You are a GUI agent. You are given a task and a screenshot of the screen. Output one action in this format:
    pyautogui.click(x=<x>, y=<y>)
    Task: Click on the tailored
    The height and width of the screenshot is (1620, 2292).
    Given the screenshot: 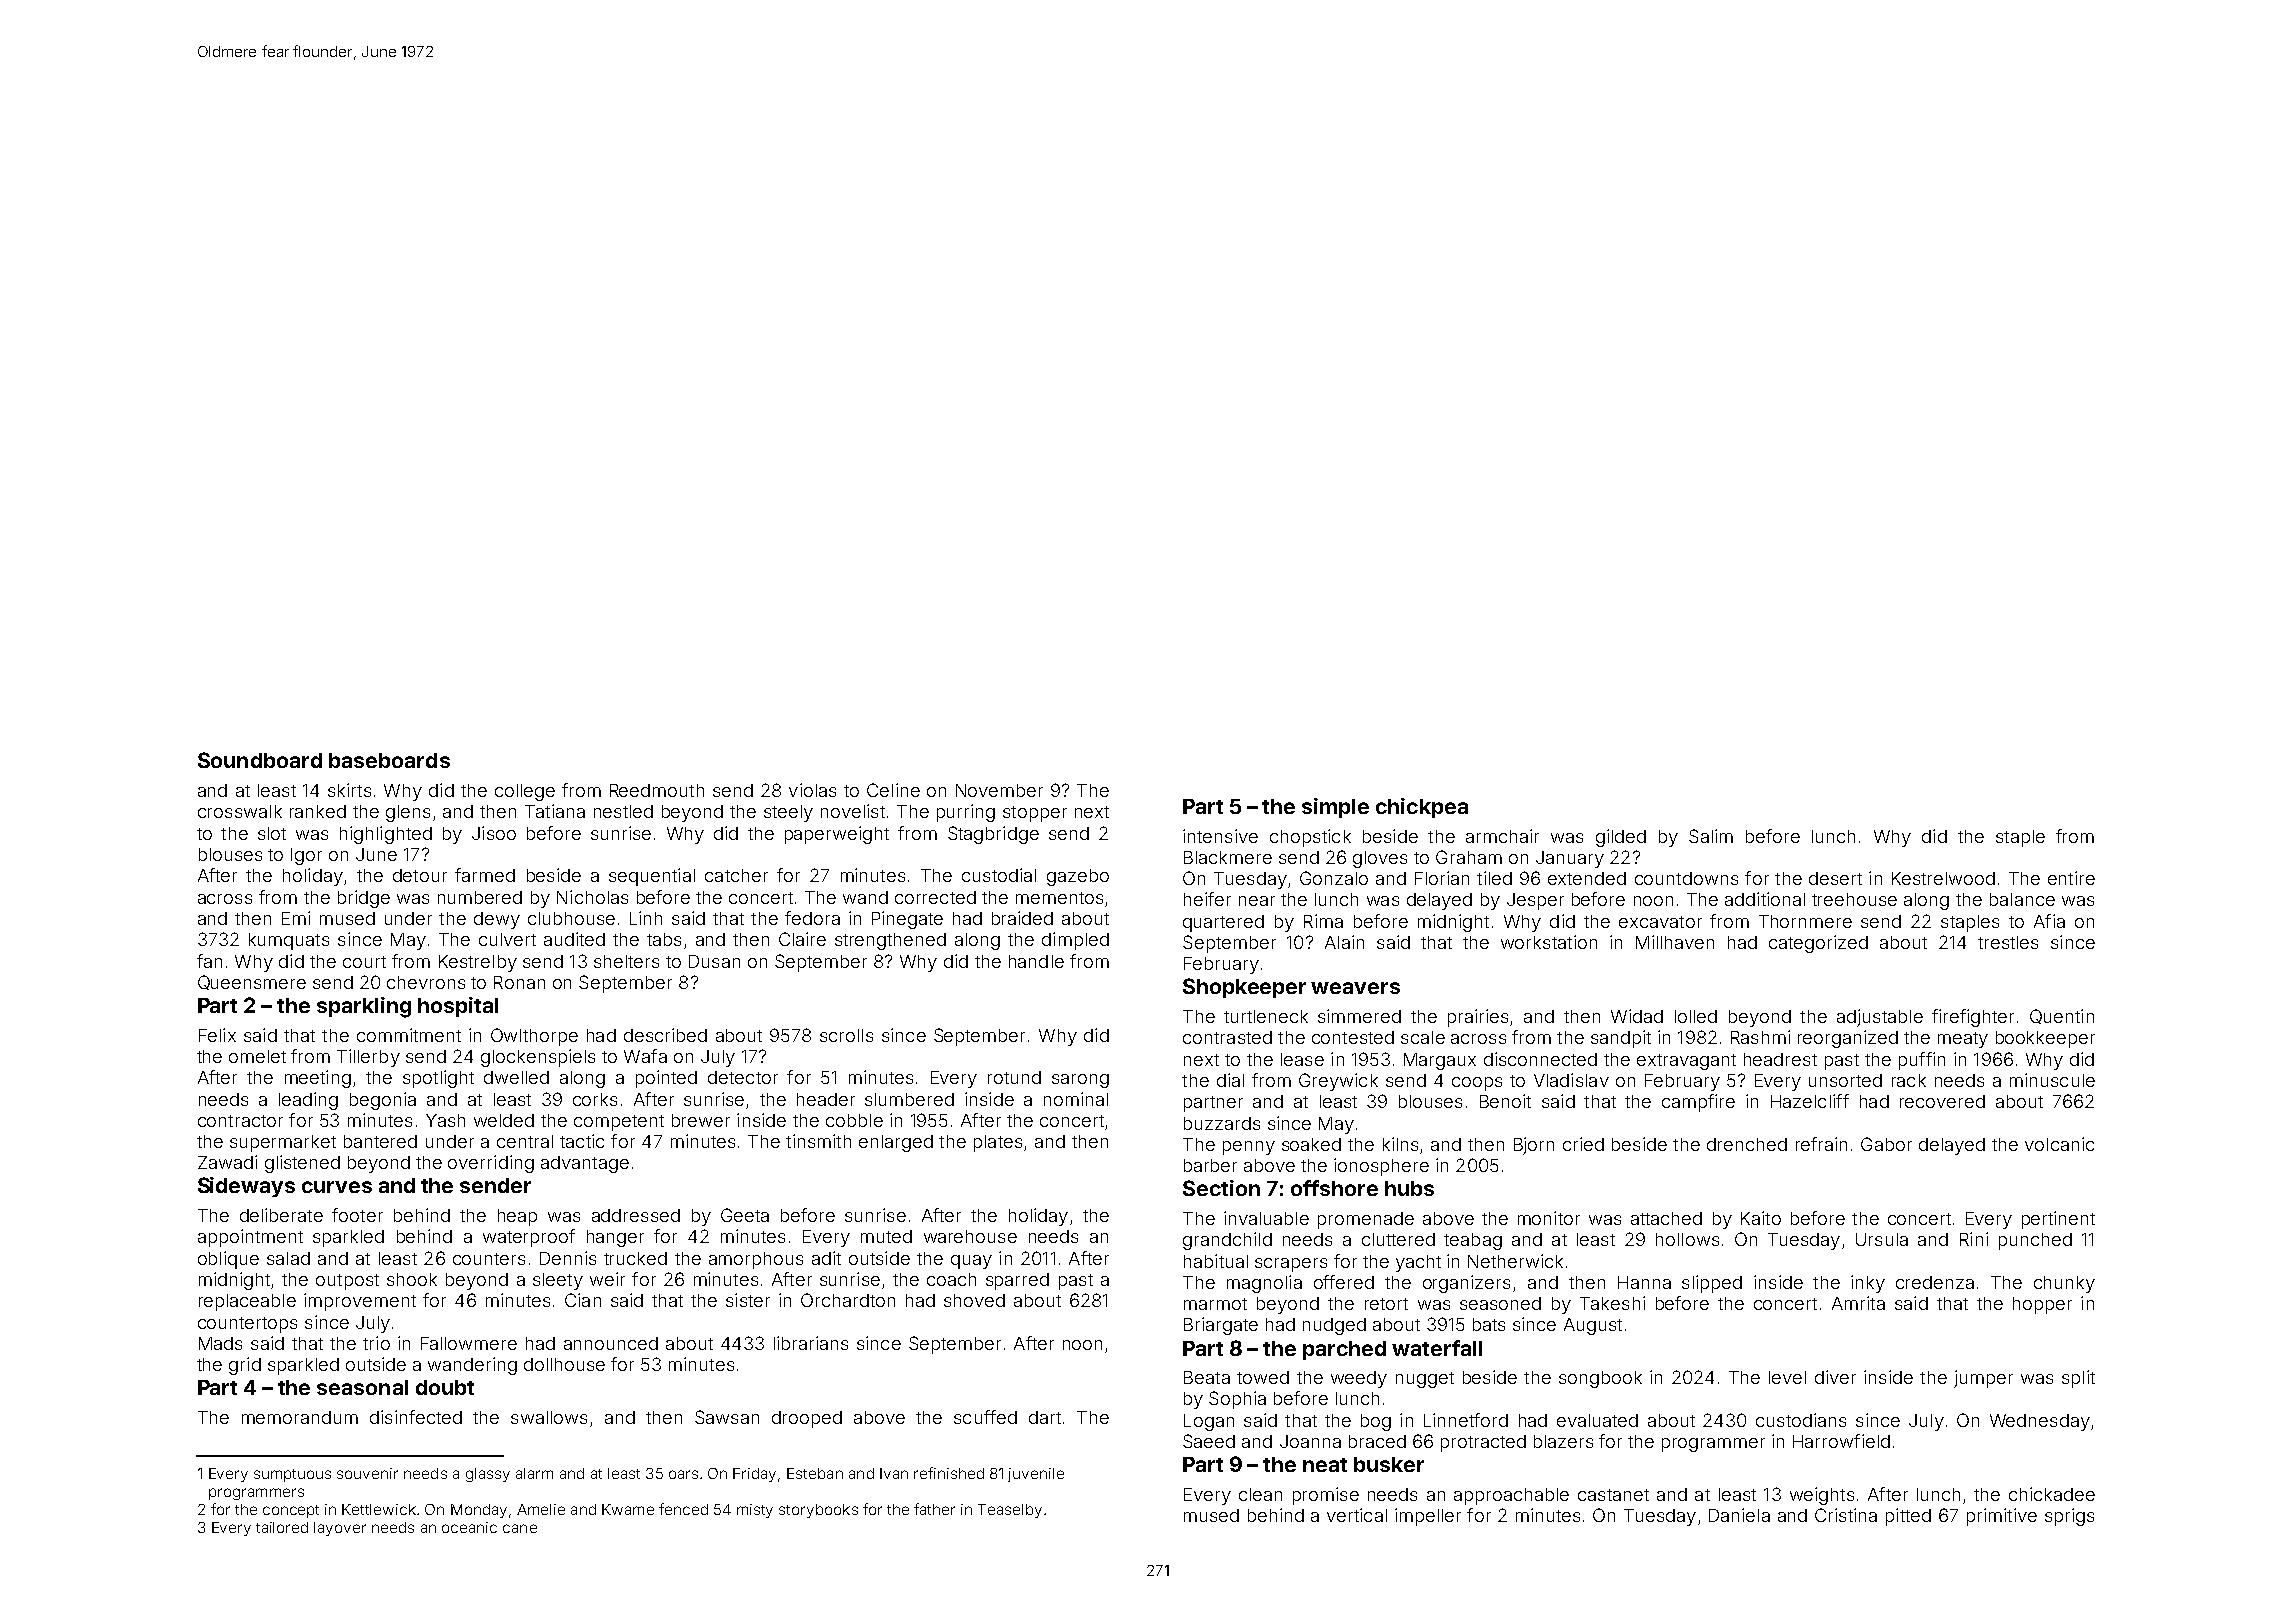 What is the action you would take?
    pyautogui.click(x=282, y=1527)
